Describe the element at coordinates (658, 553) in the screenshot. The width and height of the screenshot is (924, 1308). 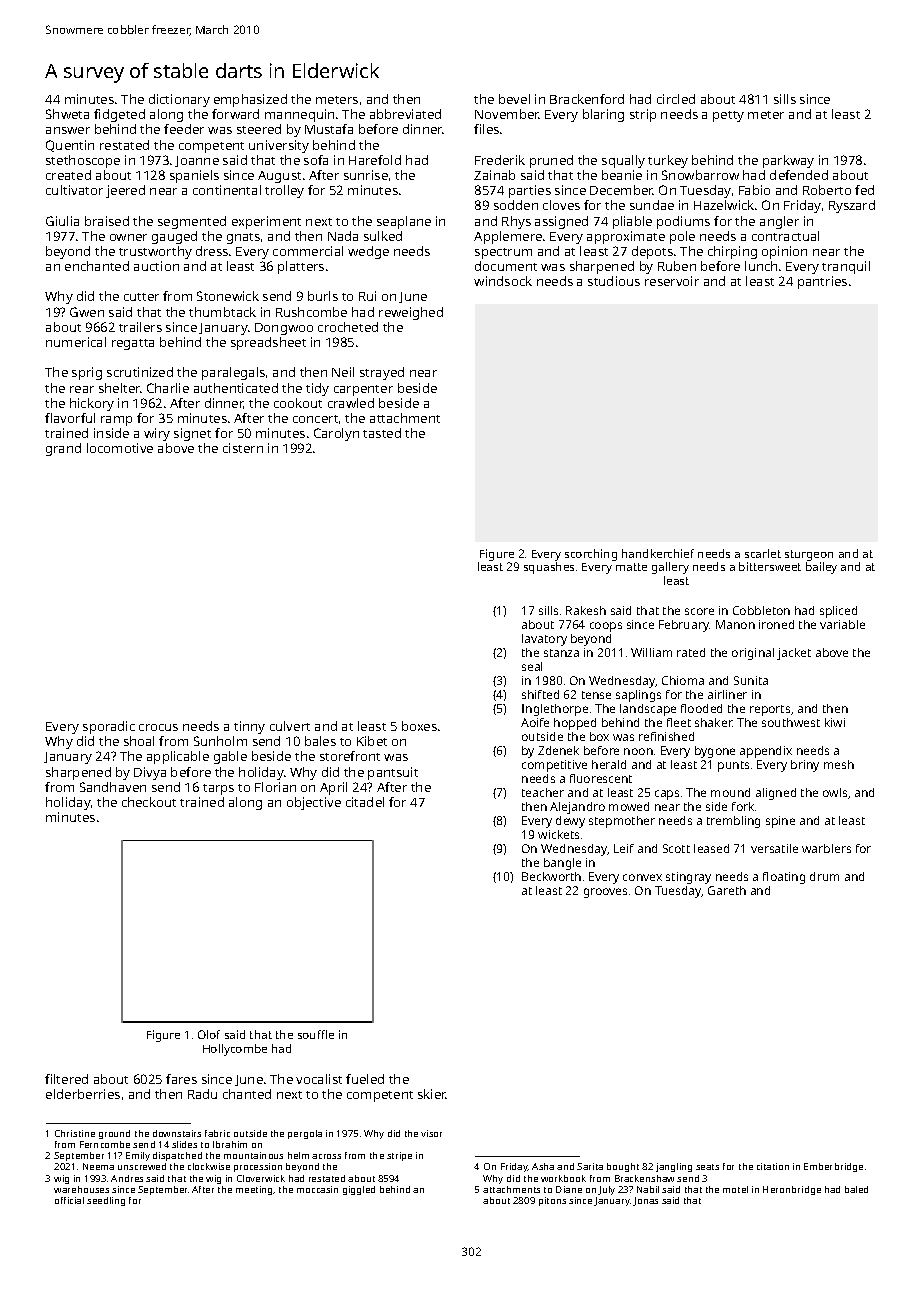
I see `handkerchief` at that location.
